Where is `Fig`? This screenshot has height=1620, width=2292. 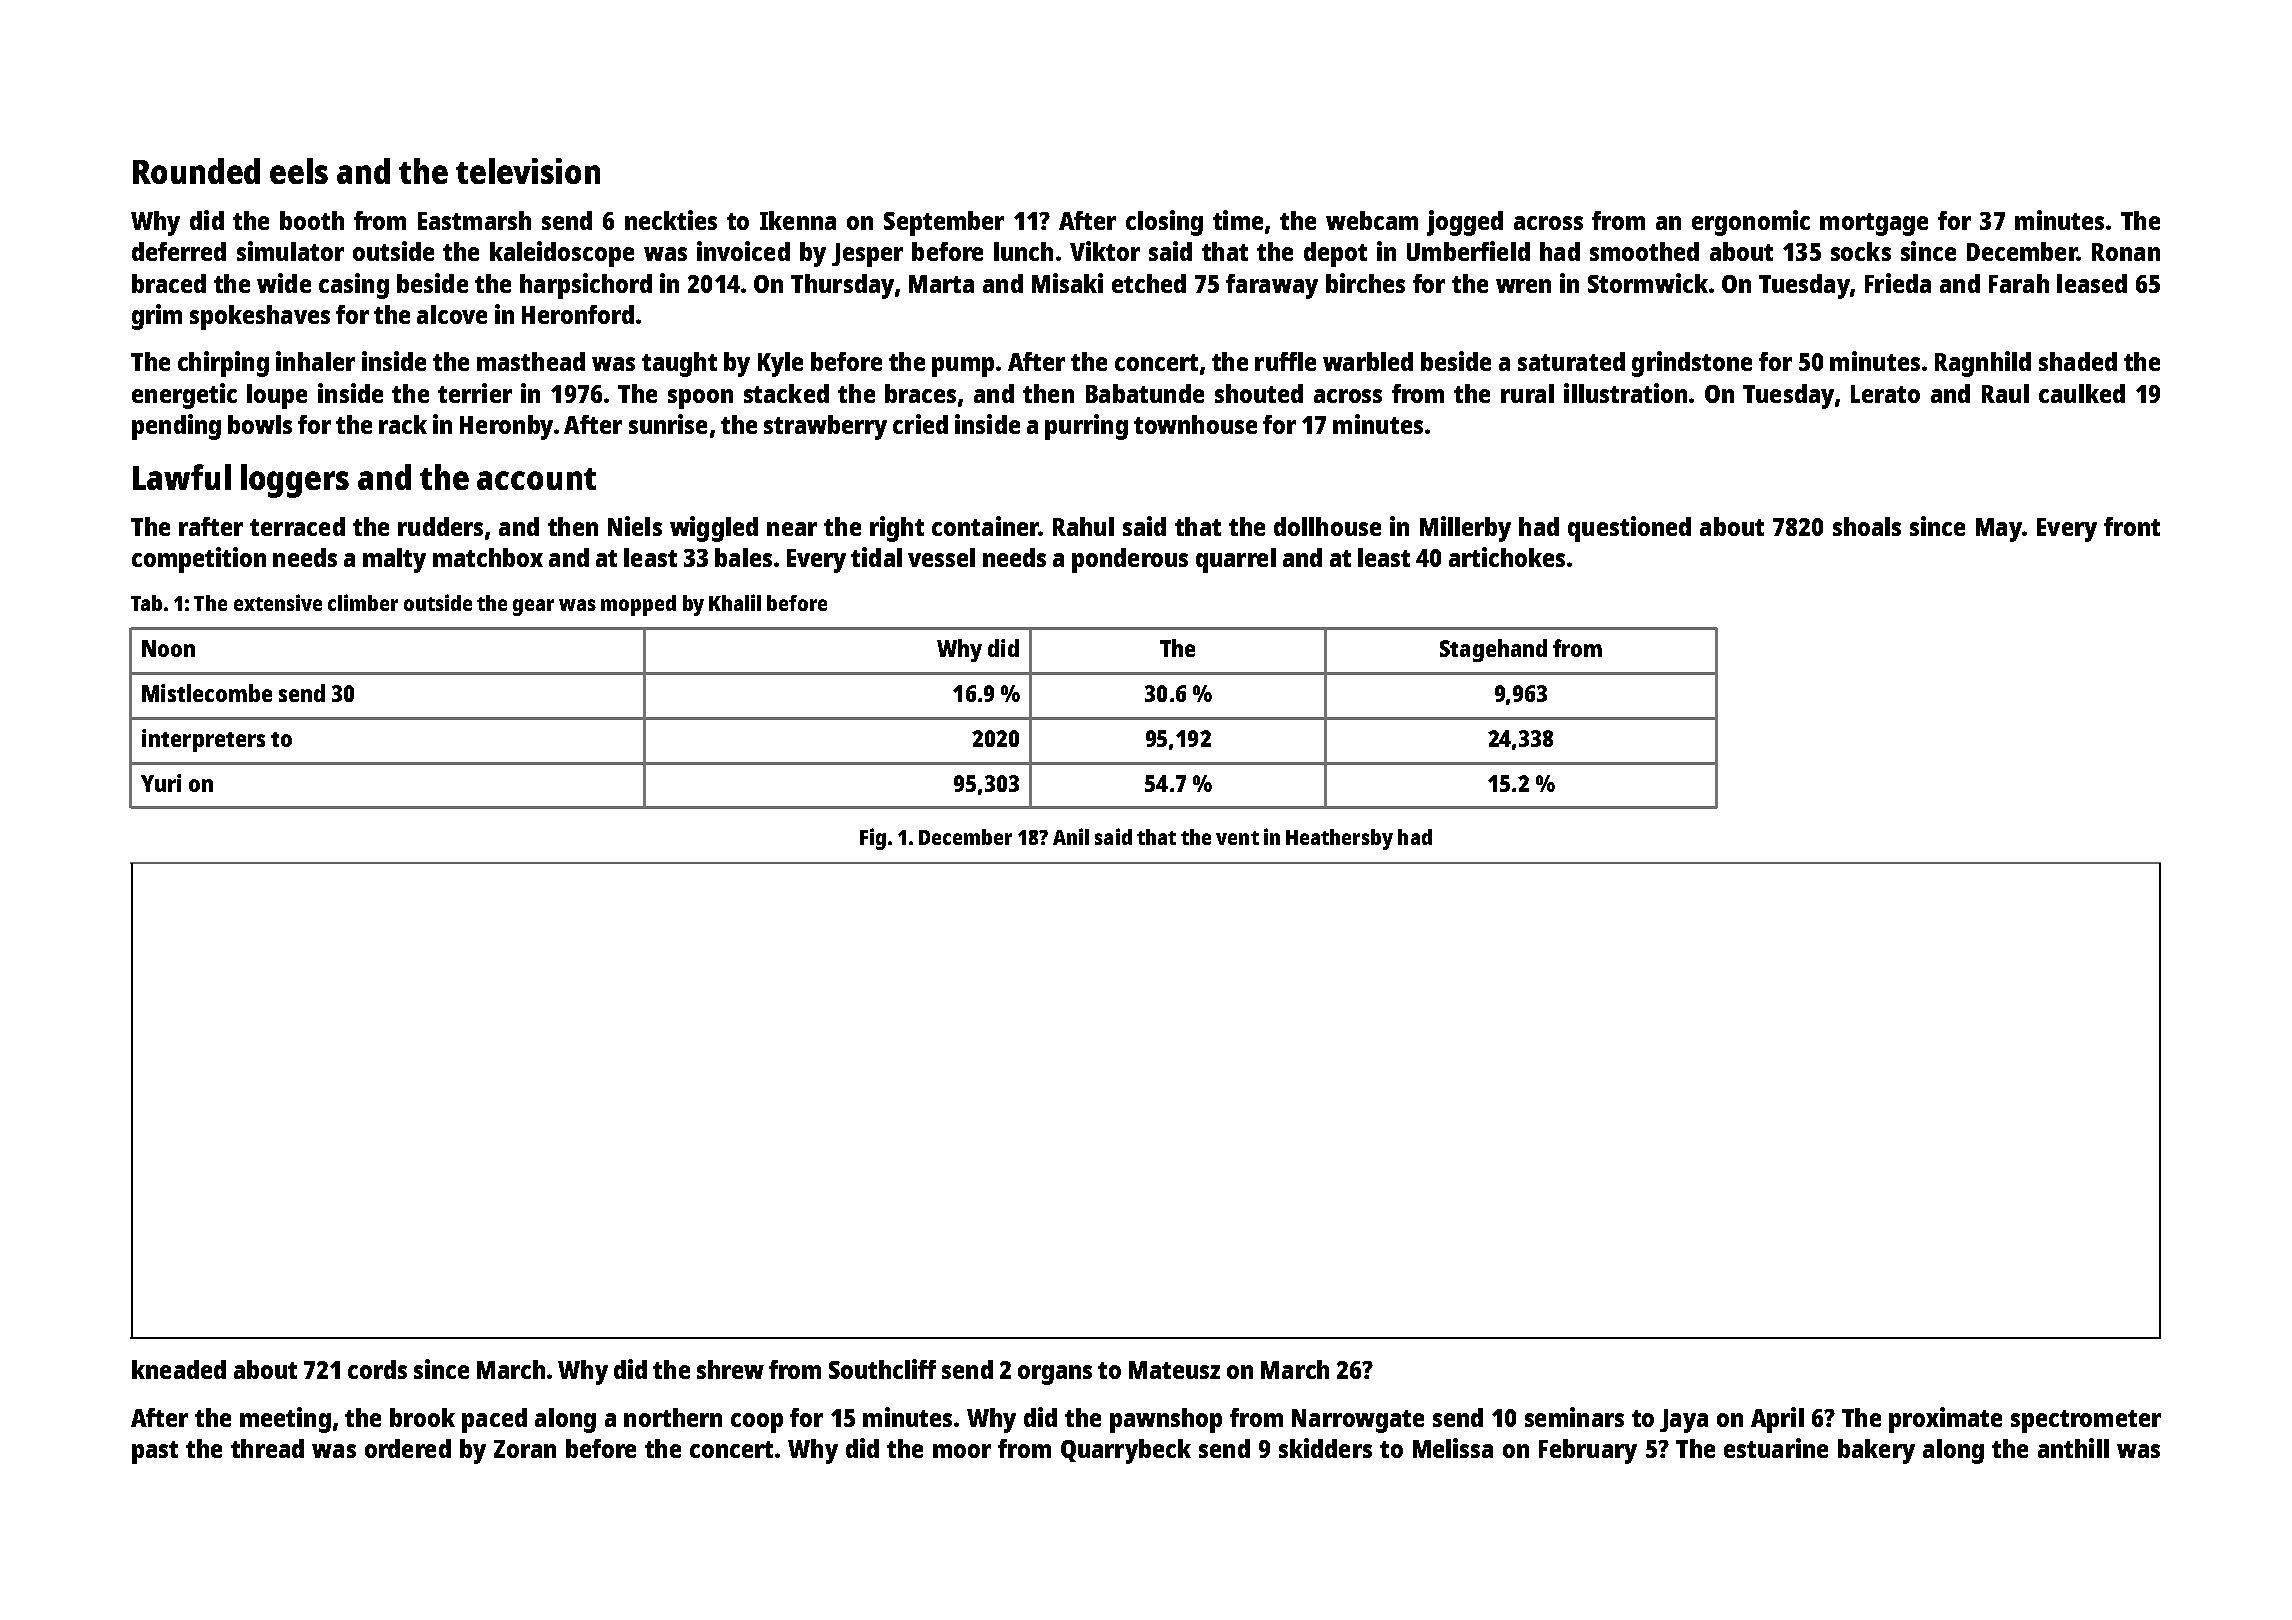 Fig is located at coordinates (873, 839).
